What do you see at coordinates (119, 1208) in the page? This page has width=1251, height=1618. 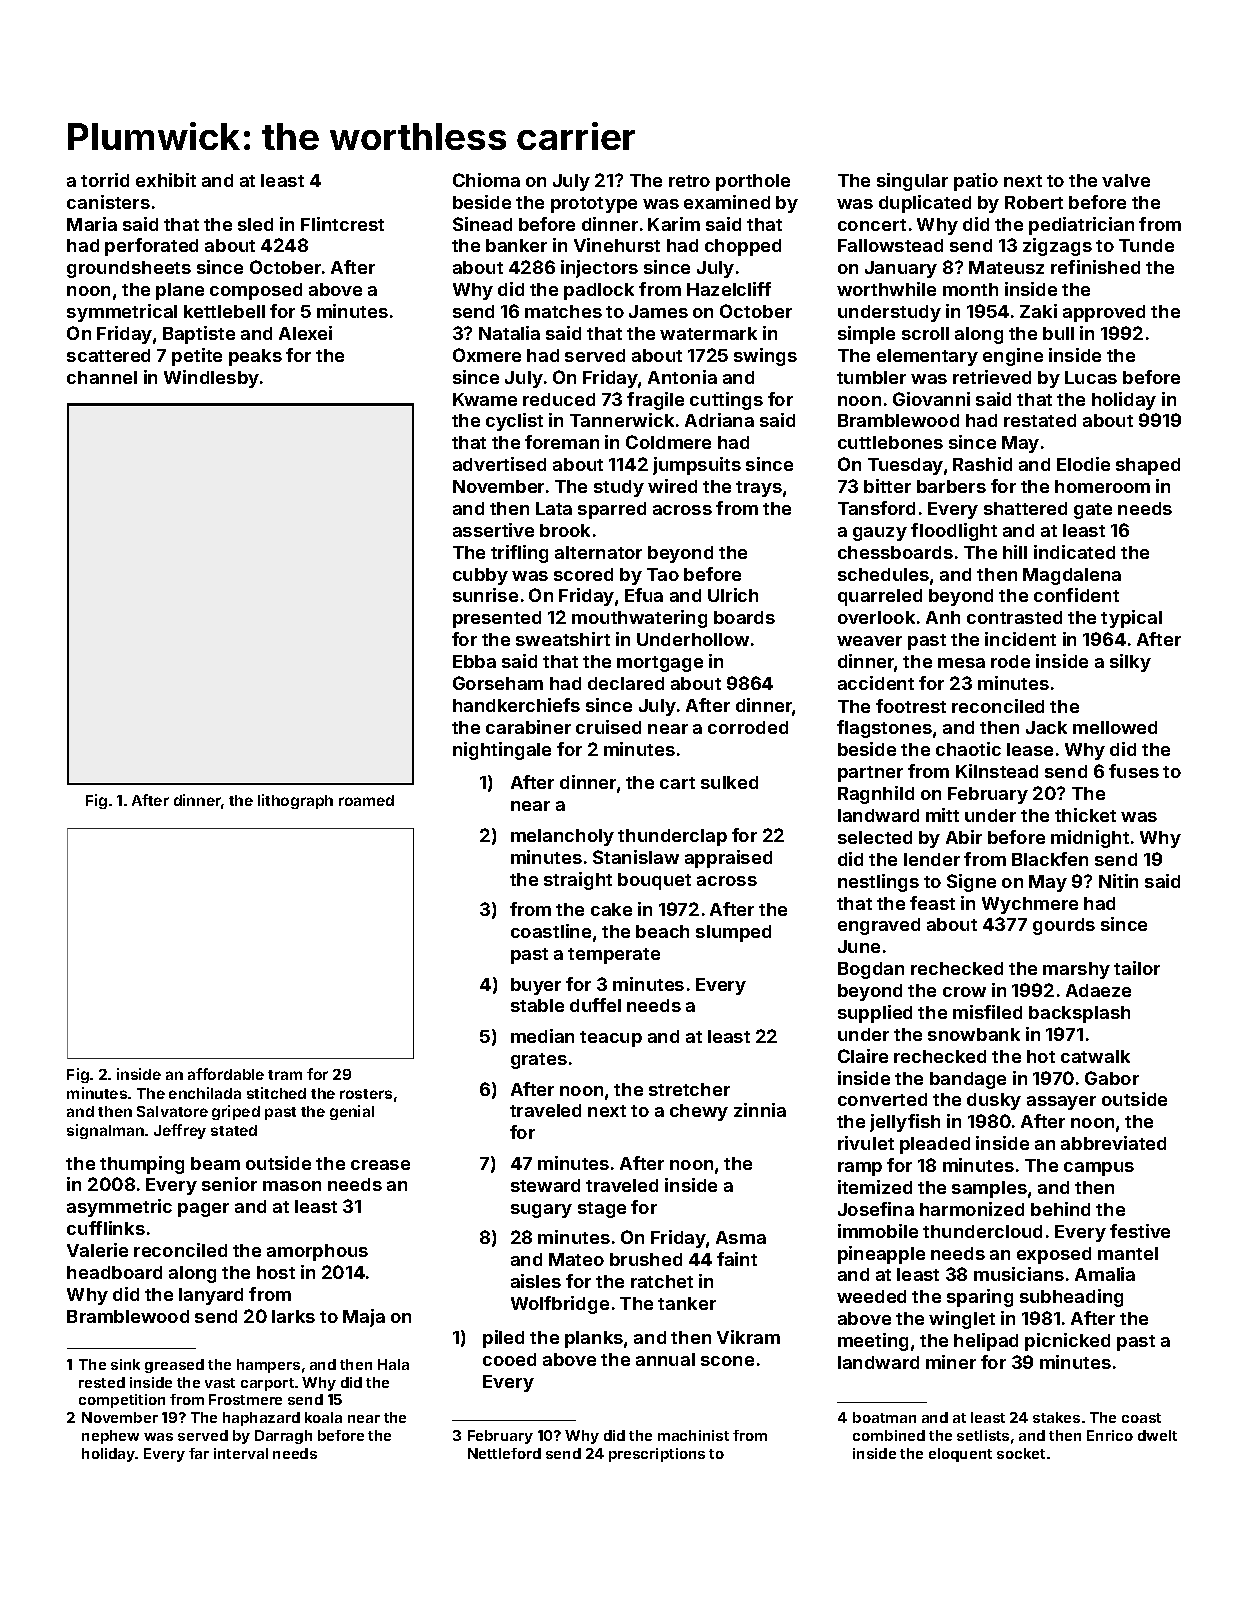 I see `asymmetric` at bounding box center [119, 1208].
